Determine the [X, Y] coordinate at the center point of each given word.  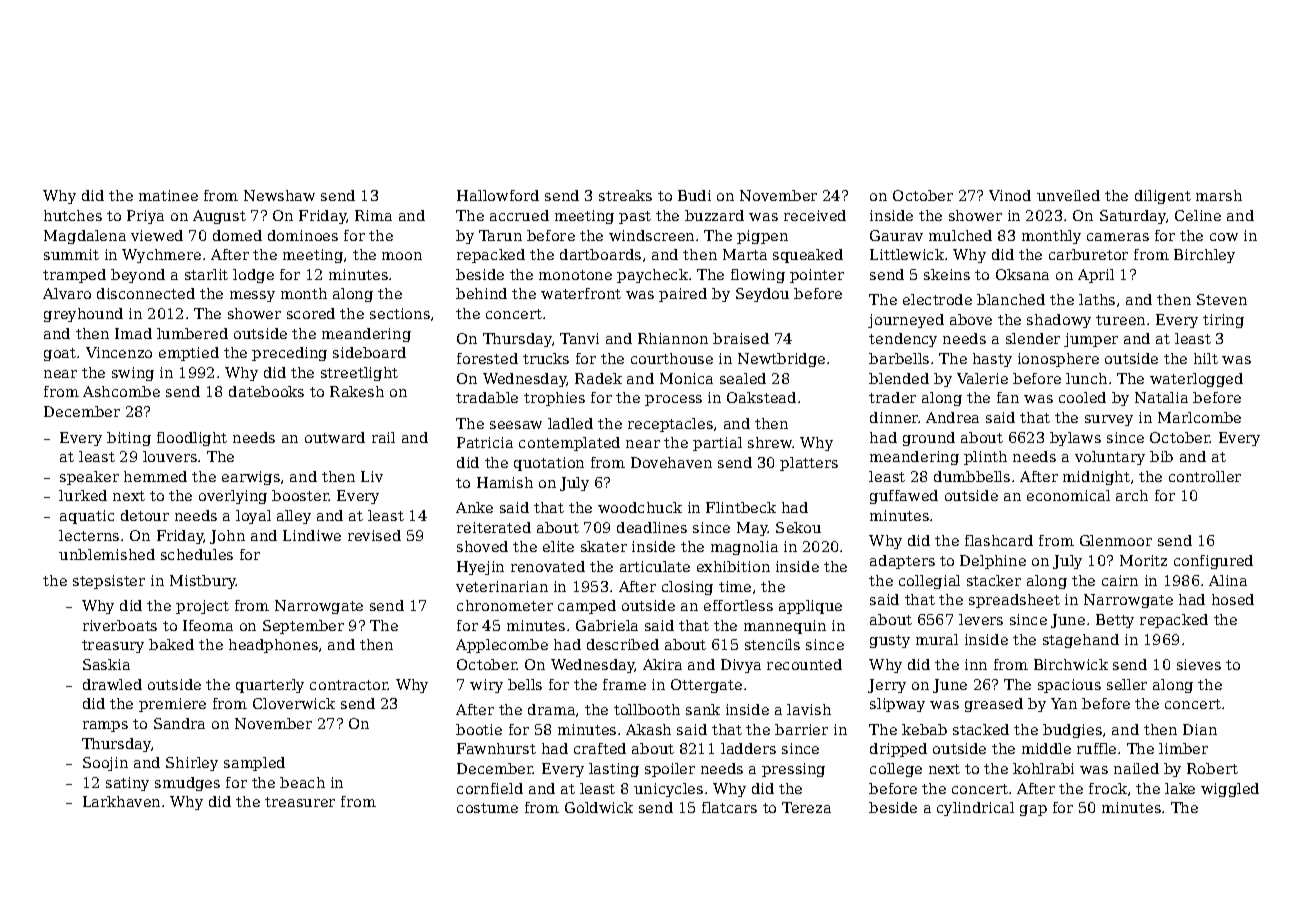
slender [1033, 338]
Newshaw [279, 195]
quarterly [270, 686]
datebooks [266, 391]
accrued [519, 215]
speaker [89, 478]
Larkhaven [121, 801]
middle [1046, 748]
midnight [1096, 478]
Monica [686, 378]
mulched [960, 235]
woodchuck [640, 507]
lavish [809, 709]
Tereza [806, 807]
